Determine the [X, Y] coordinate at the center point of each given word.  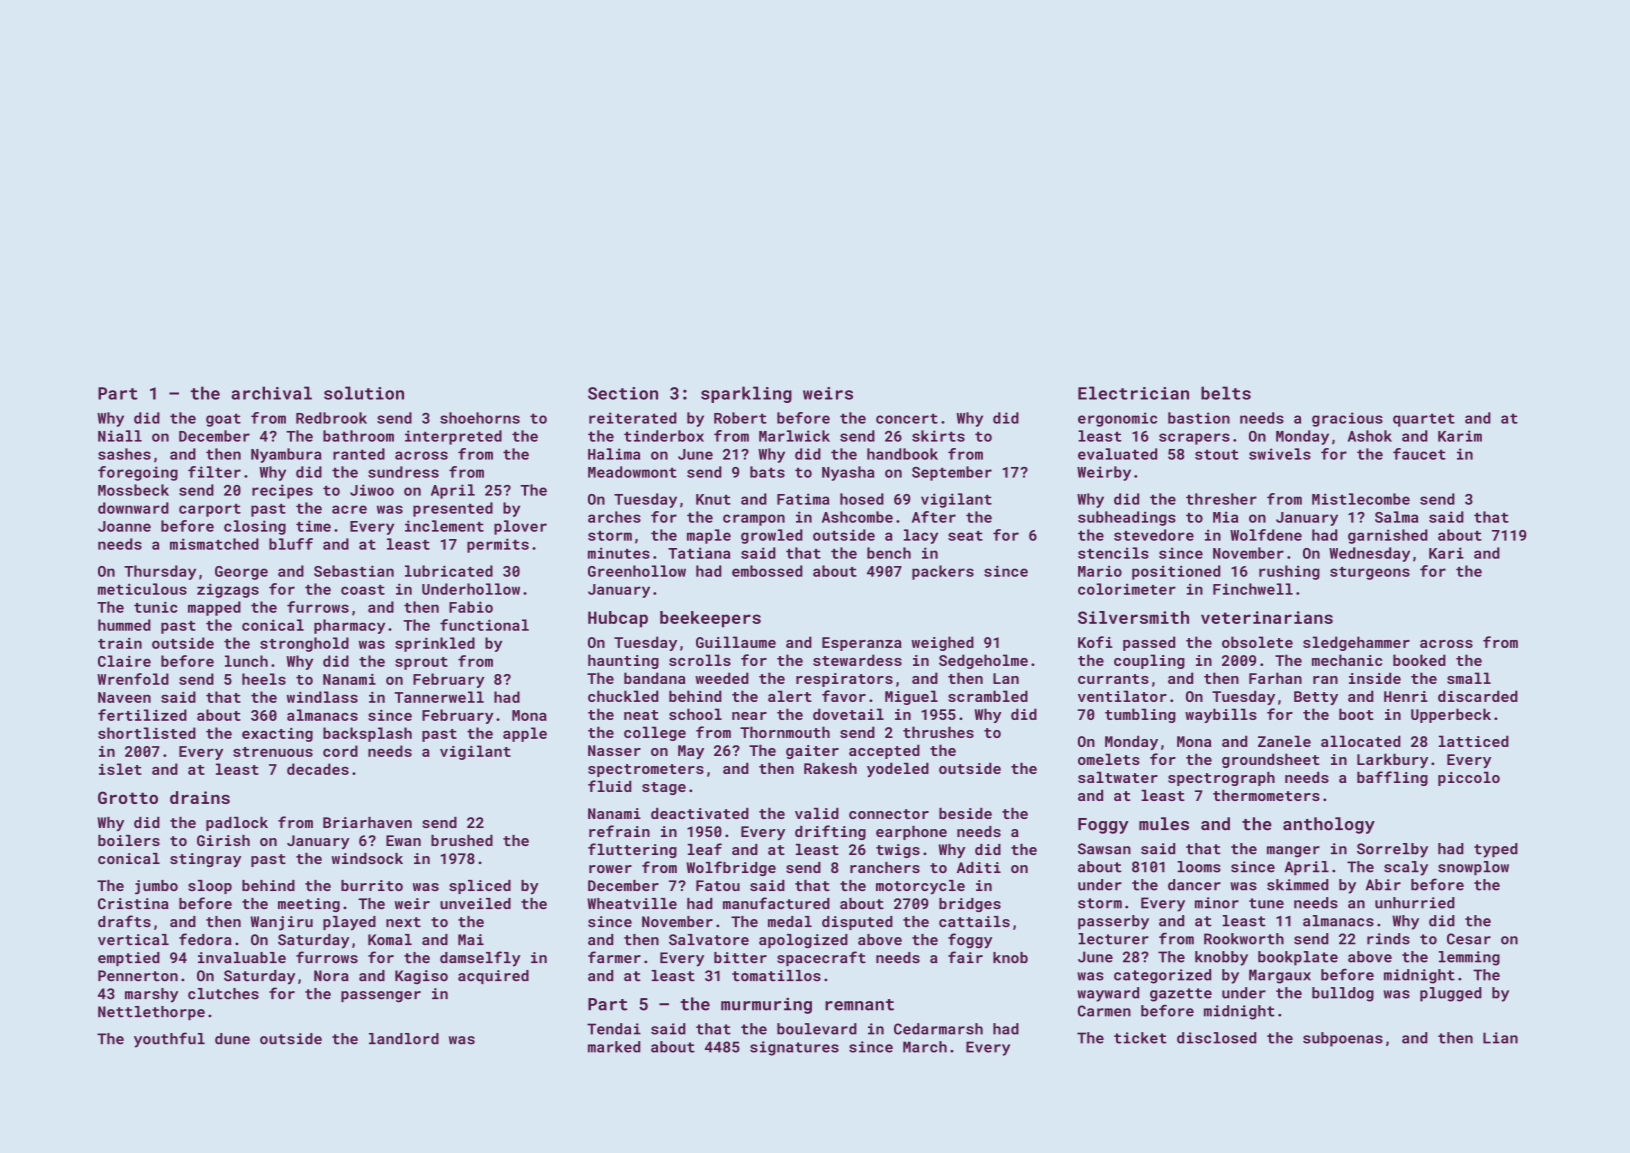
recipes [282, 491]
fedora [205, 939]
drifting [830, 832]
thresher [1221, 499]
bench [889, 553]
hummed [124, 625]
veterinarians [1267, 617]
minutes [619, 553]
